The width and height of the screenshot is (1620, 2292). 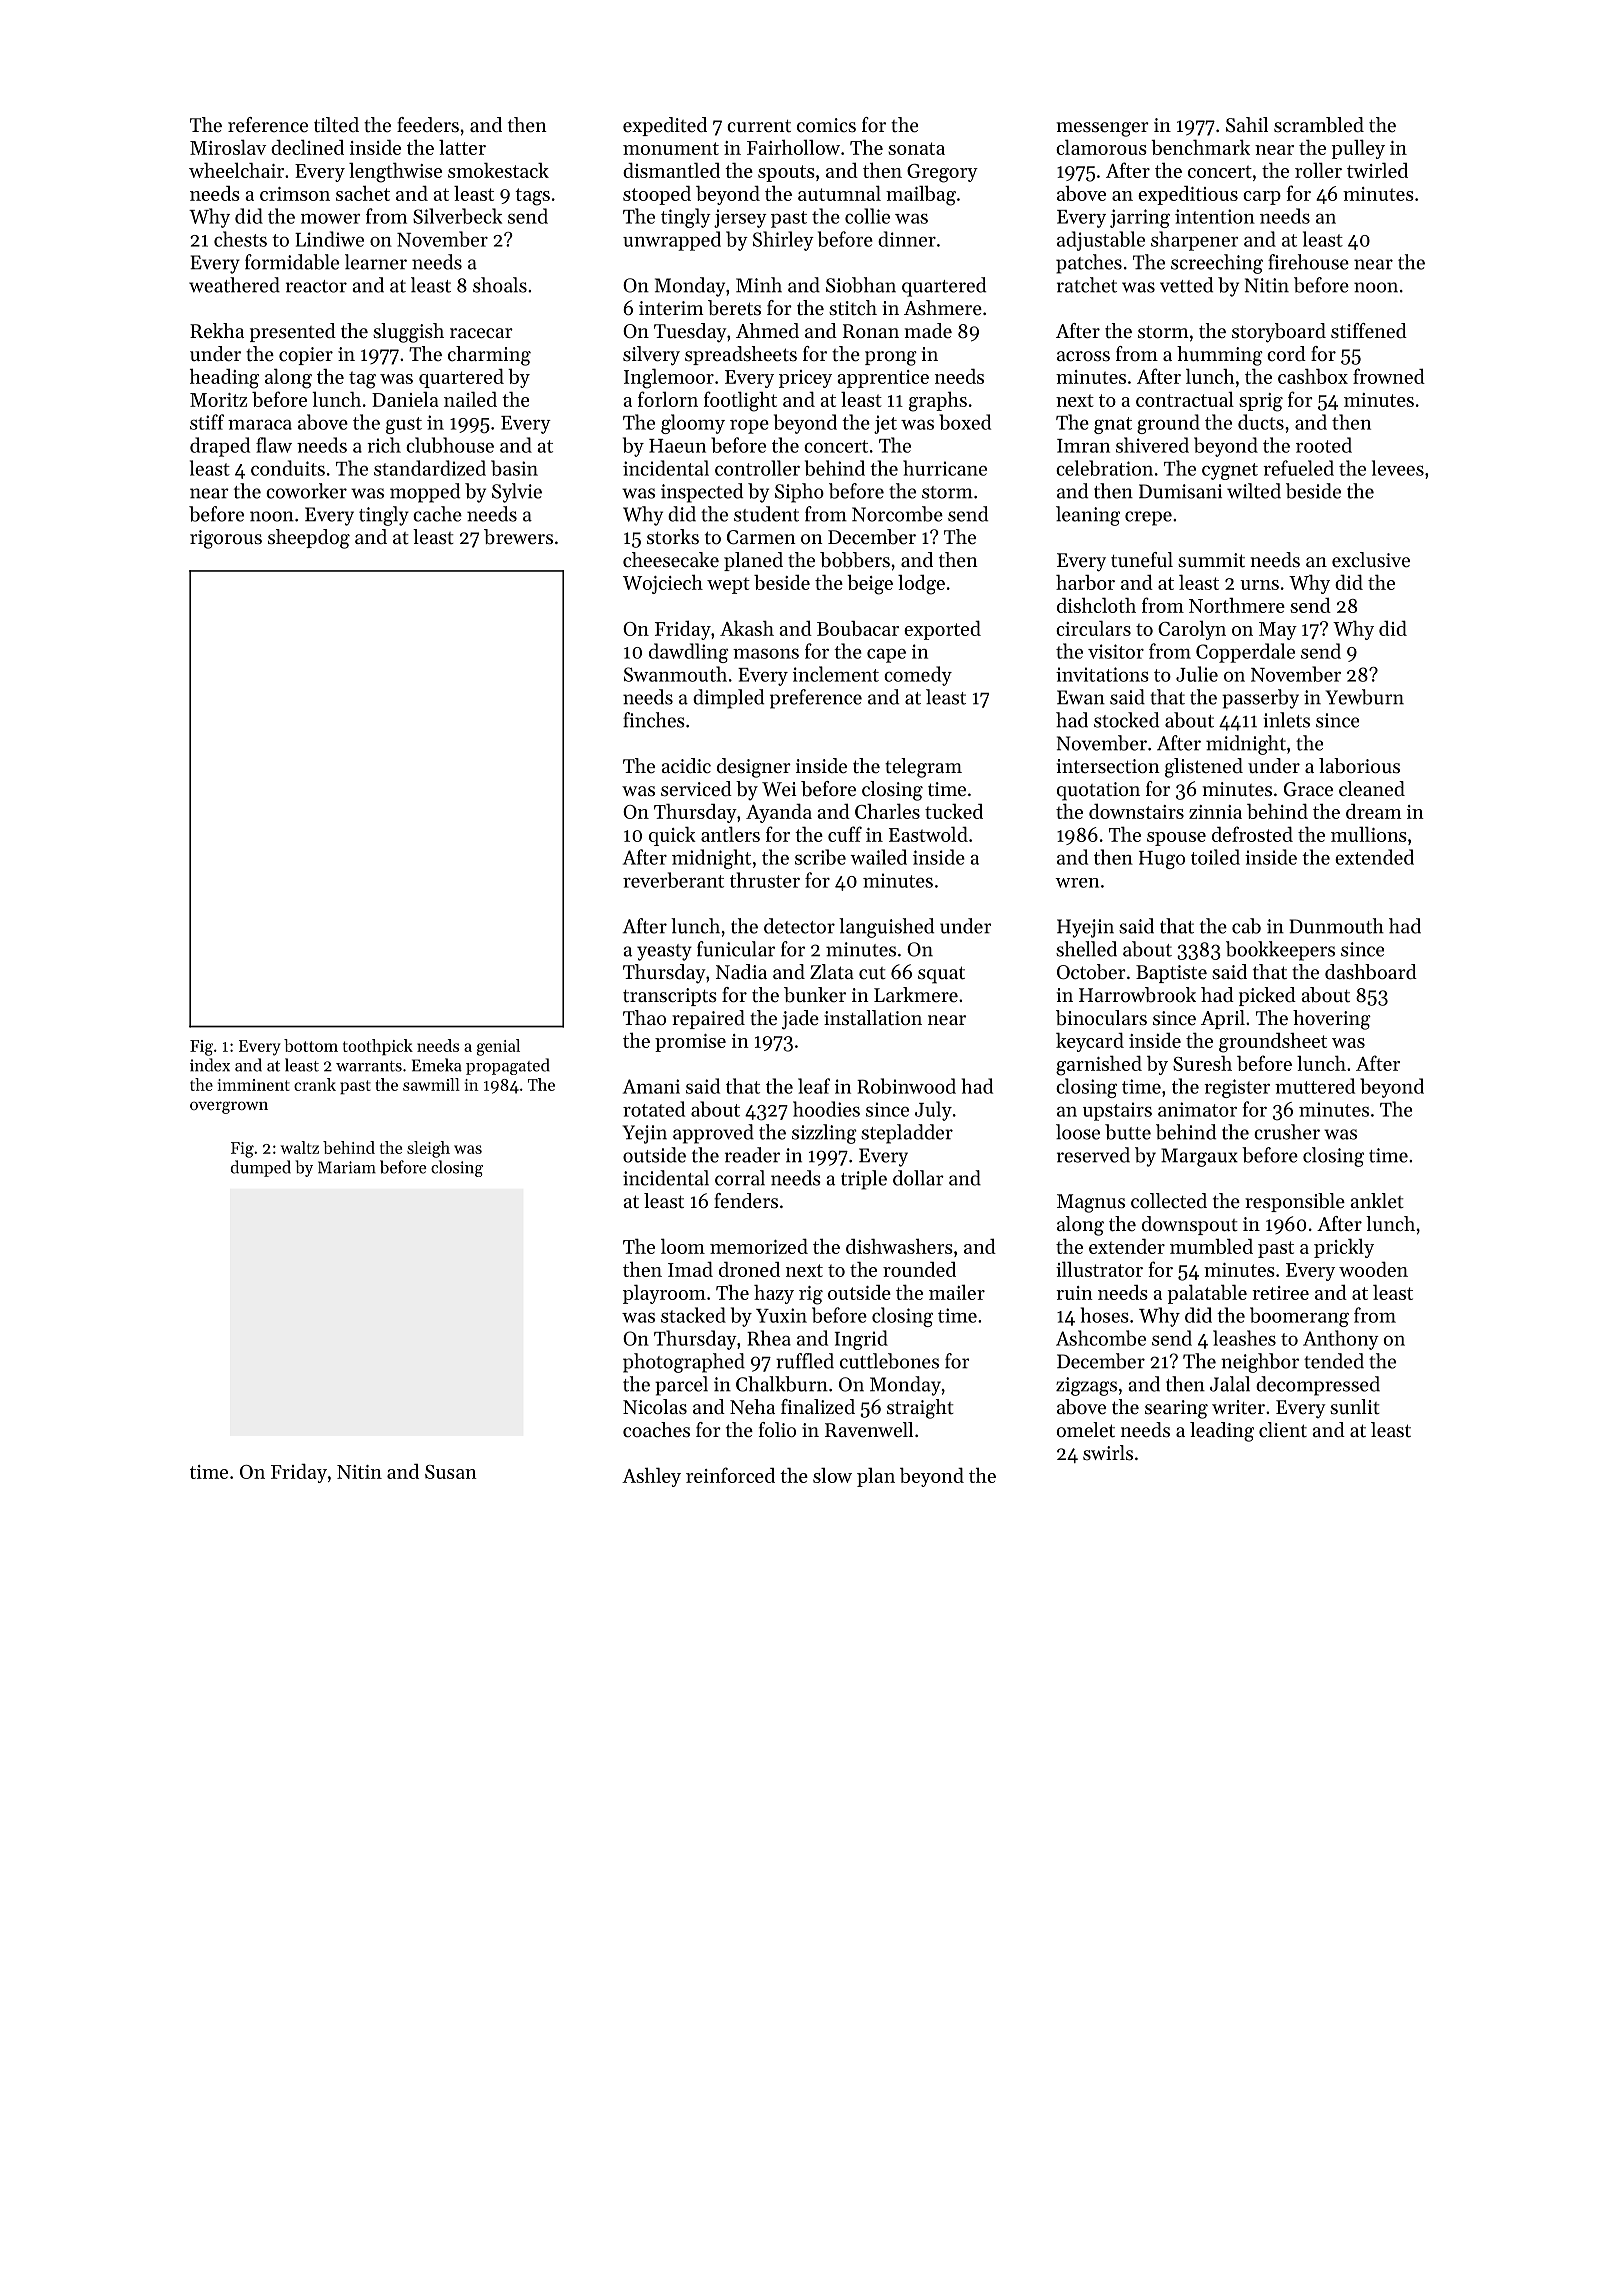 What do you see at coordinates (730, 1475) in the screenshot?
I see `reinforced` at bounding box center [730, 1475].
